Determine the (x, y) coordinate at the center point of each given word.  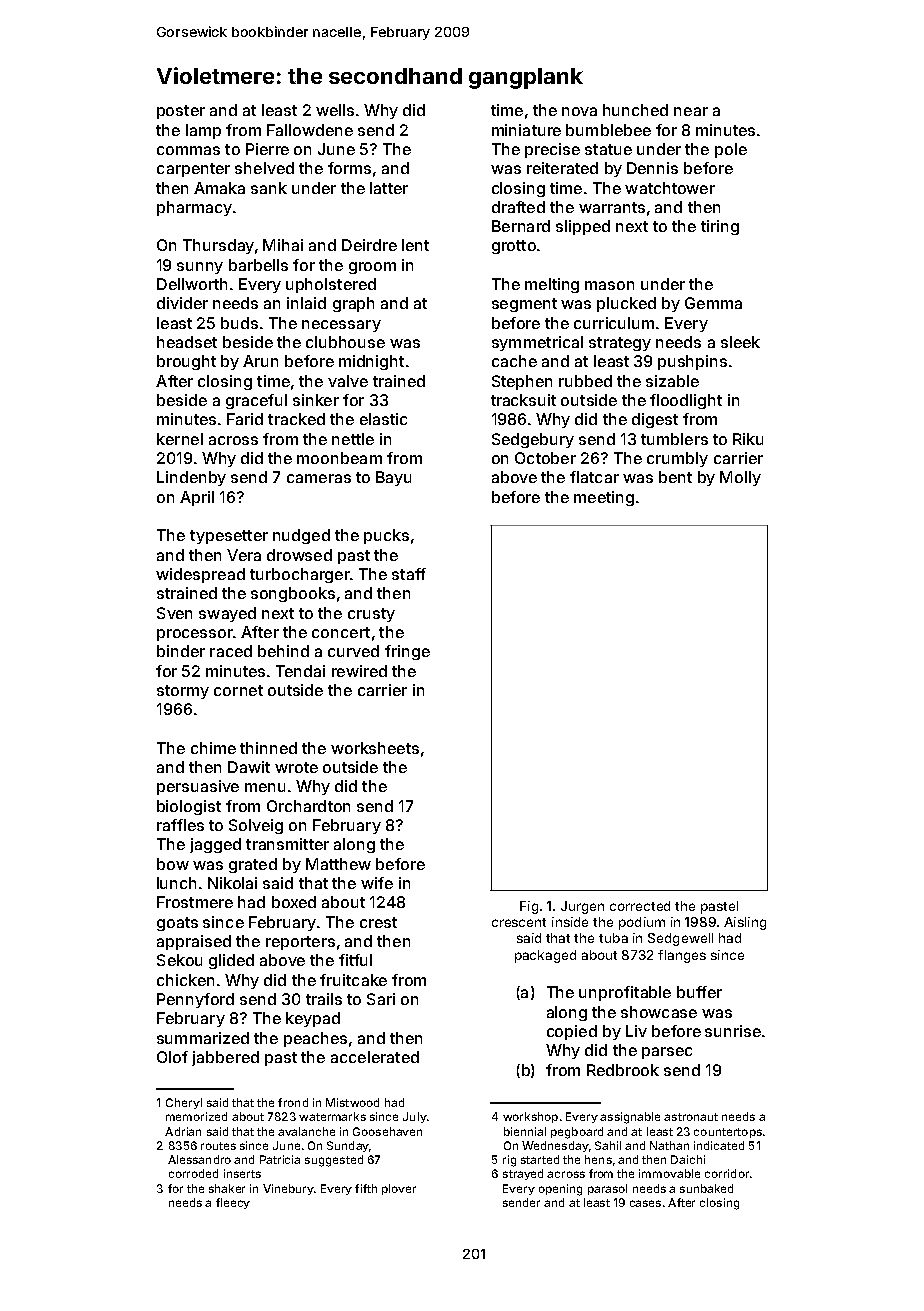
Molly (740, 478)
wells (335, 110)
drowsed (299, 555)
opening (560, 1190)
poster (181, 112)
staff (409, 574)
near (691, 111)
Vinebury (288, 1189)
